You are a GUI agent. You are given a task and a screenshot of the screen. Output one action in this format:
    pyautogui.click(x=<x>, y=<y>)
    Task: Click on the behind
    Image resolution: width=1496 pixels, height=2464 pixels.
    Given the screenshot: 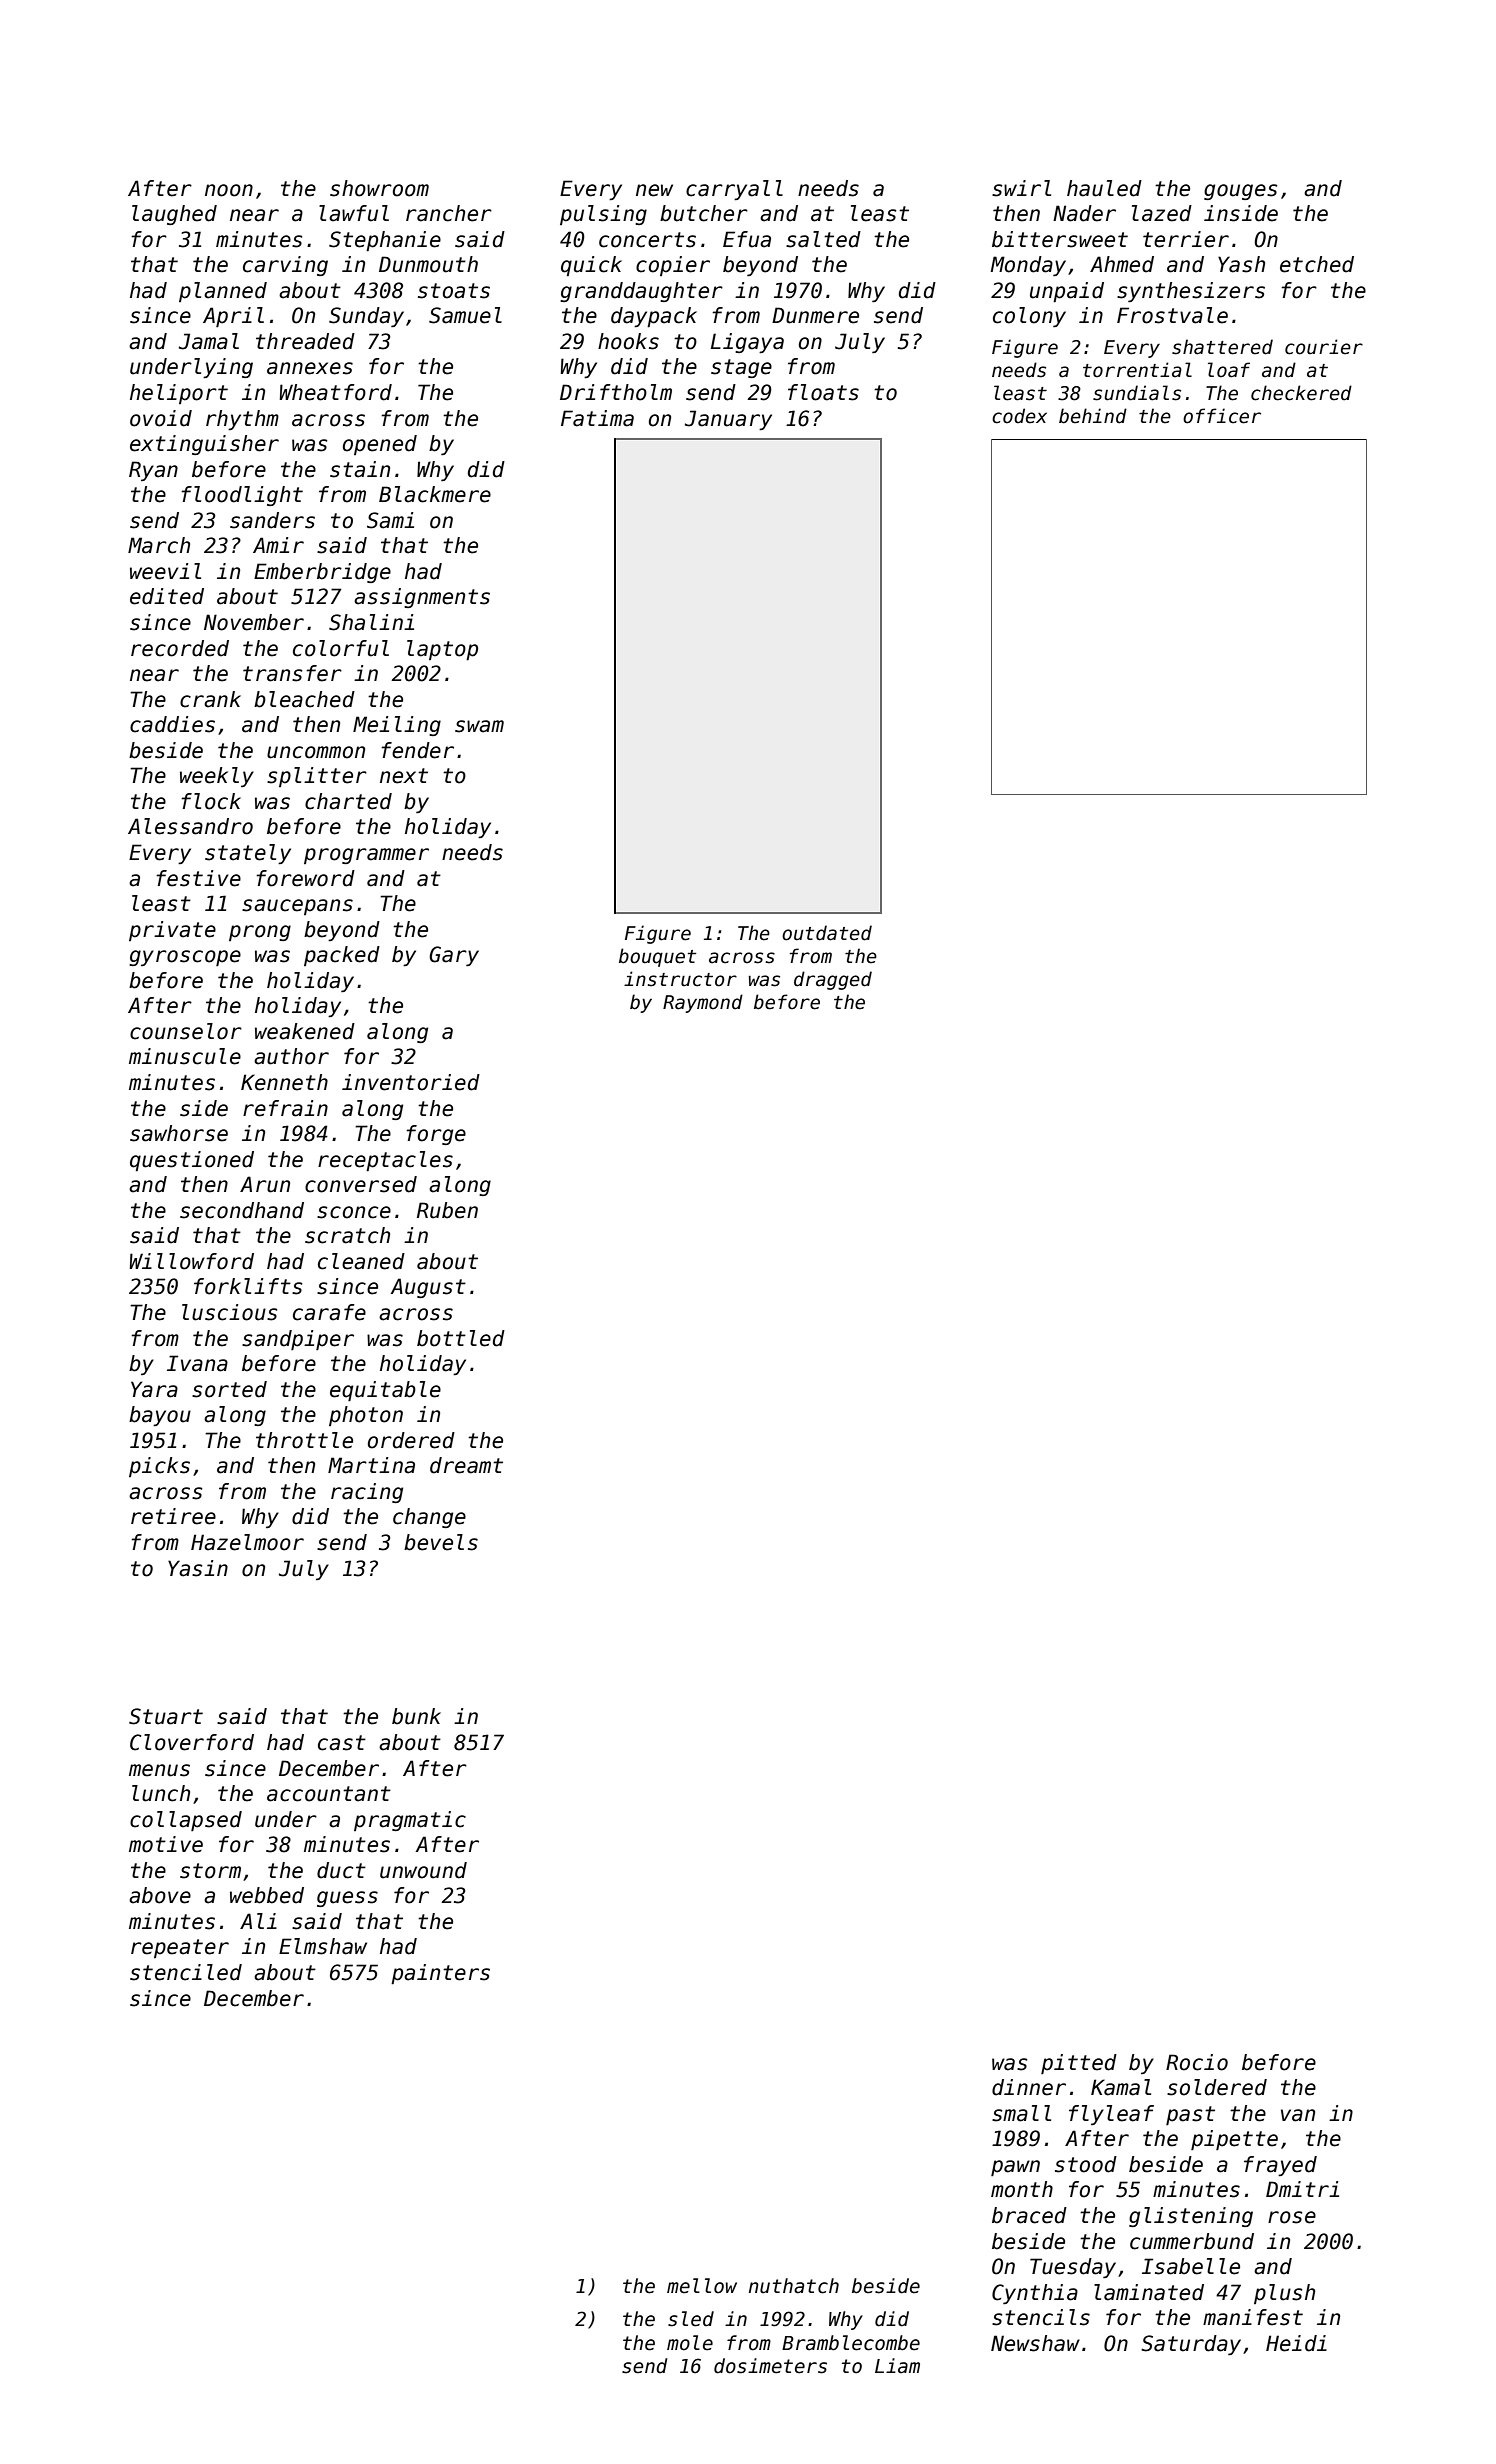 What is the action you would take?
    pyautogui.click(x=1093, y=416)
